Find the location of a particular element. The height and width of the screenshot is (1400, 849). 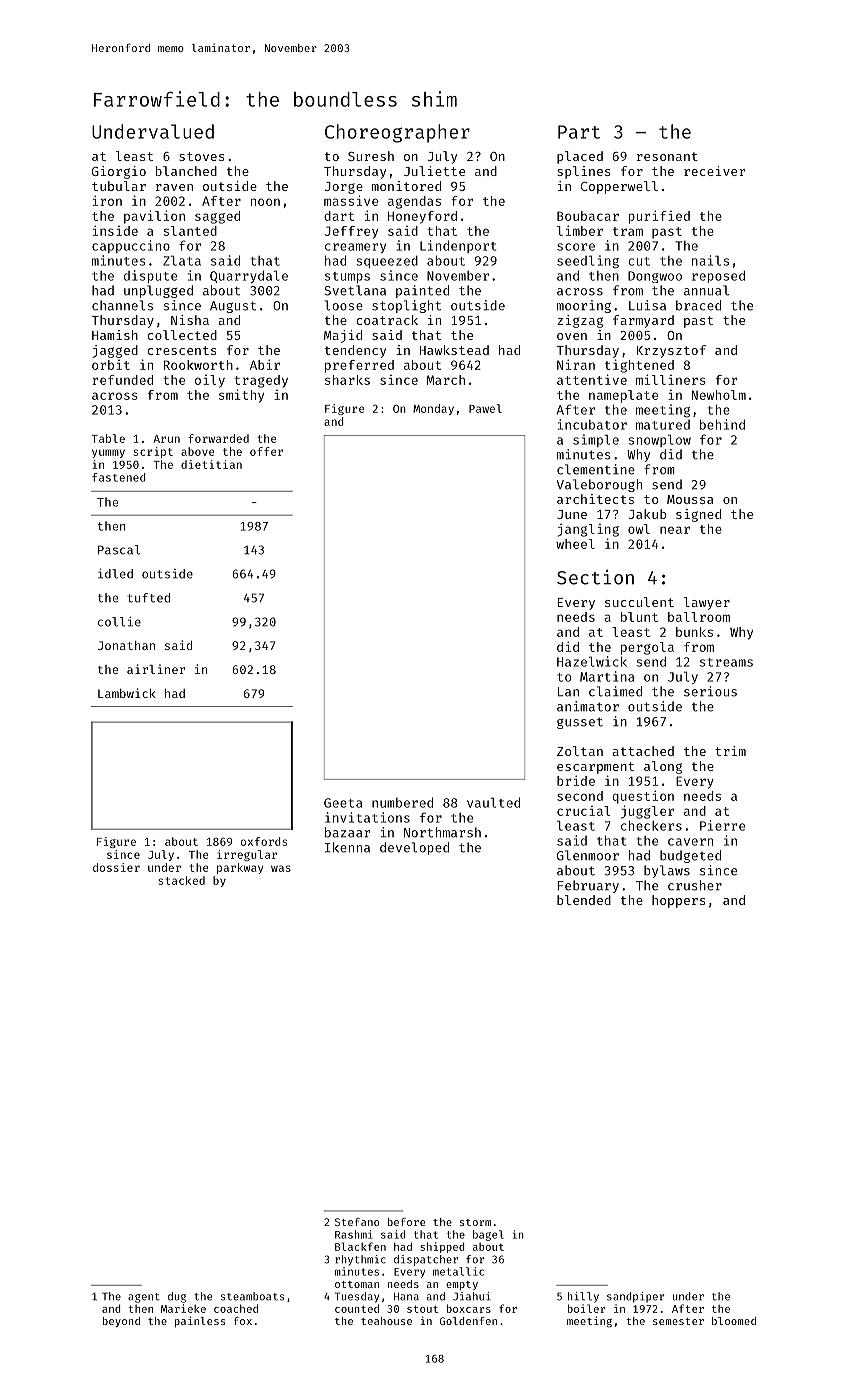

dossier is located at coordinates (116, 867).
